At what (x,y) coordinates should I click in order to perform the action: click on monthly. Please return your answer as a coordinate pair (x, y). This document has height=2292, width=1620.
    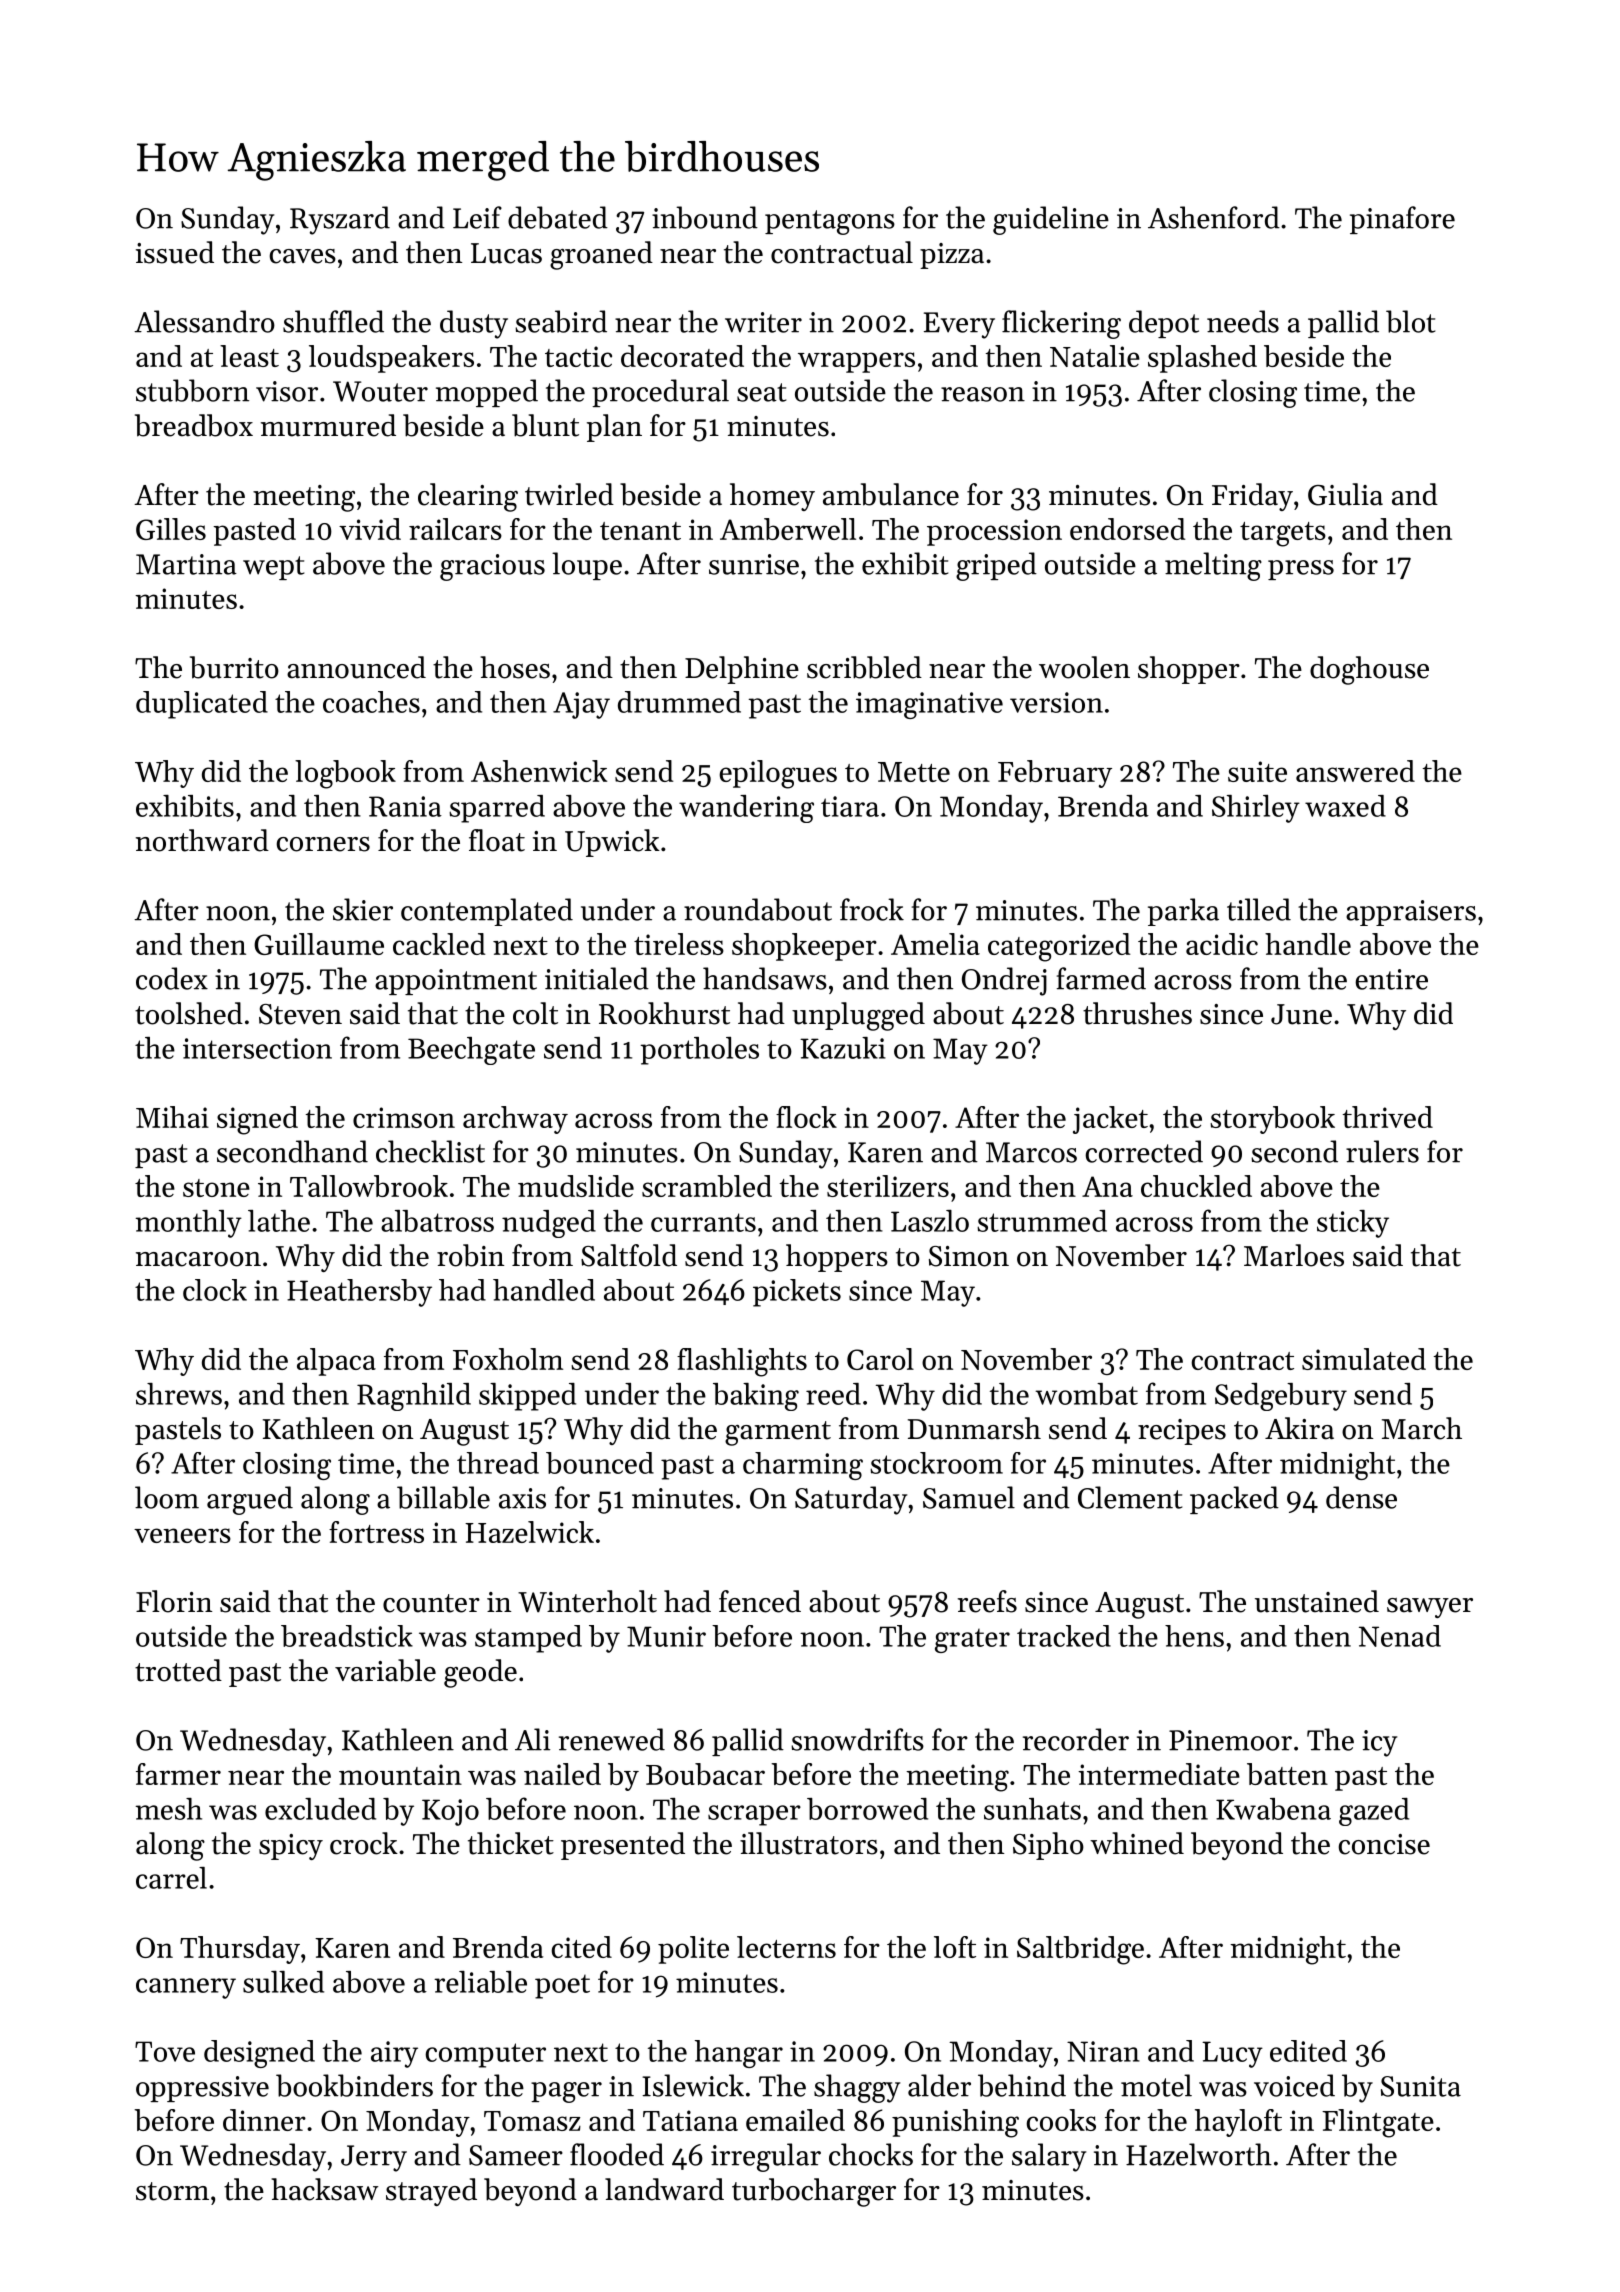
    Looking at the image, I should click on (189, 1224).
